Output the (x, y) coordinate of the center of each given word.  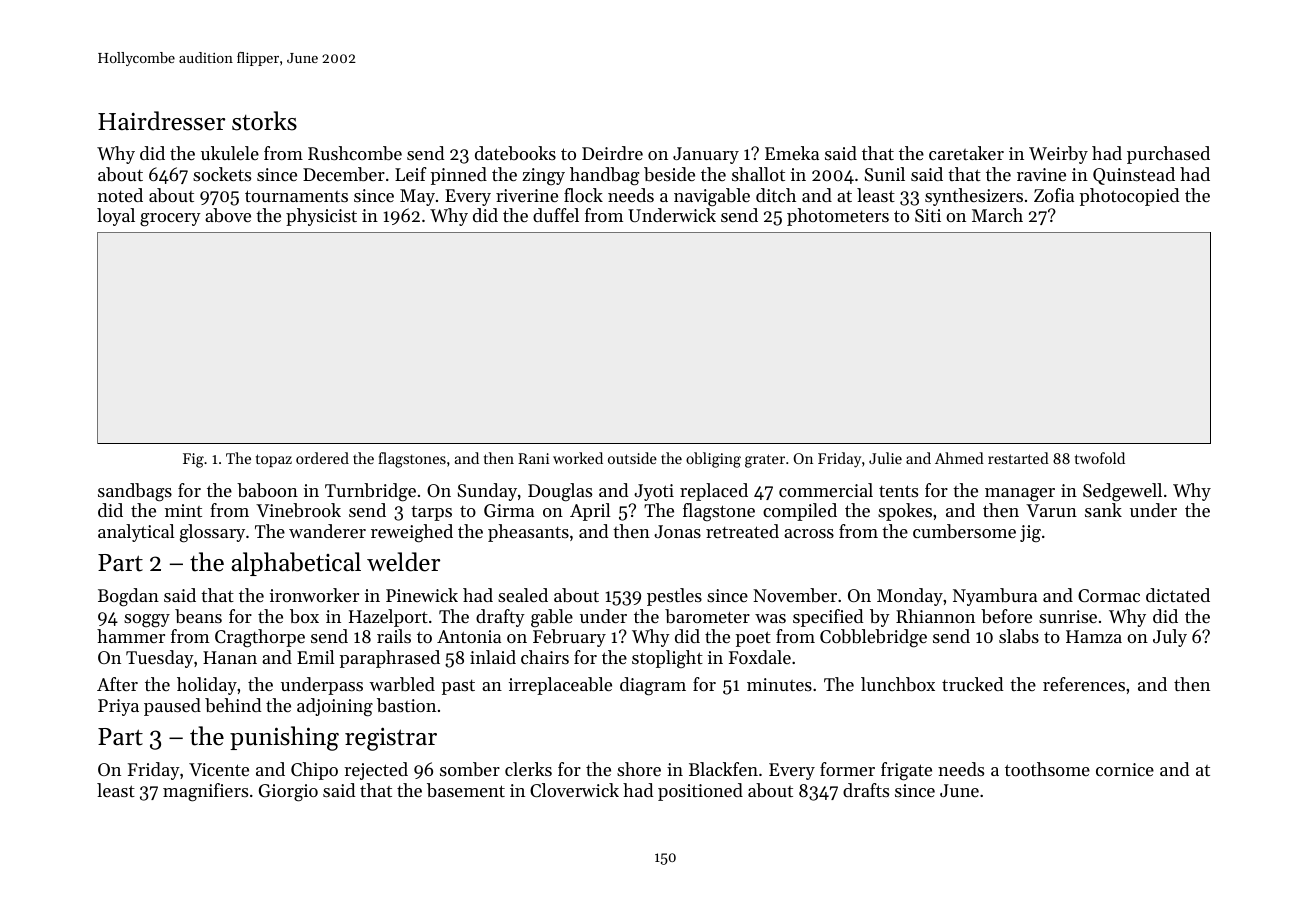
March (997, 215)
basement (466, 790)
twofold (1100, 458)
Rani (533, 458)
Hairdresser (161, 121)
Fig (193, 460)
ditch (776, 195)
